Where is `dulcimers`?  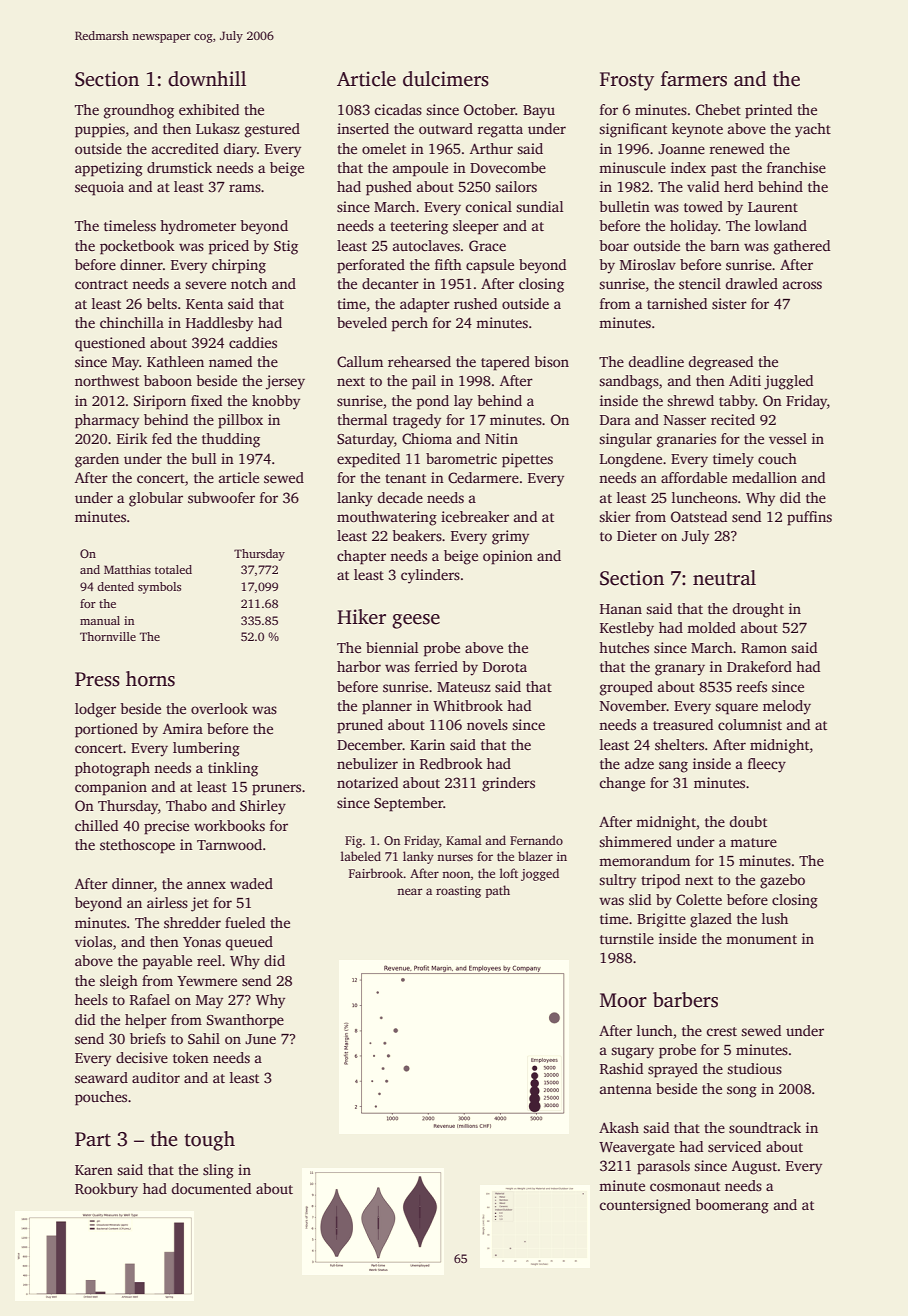 dulcimers is located at coordinates (446, 79).
